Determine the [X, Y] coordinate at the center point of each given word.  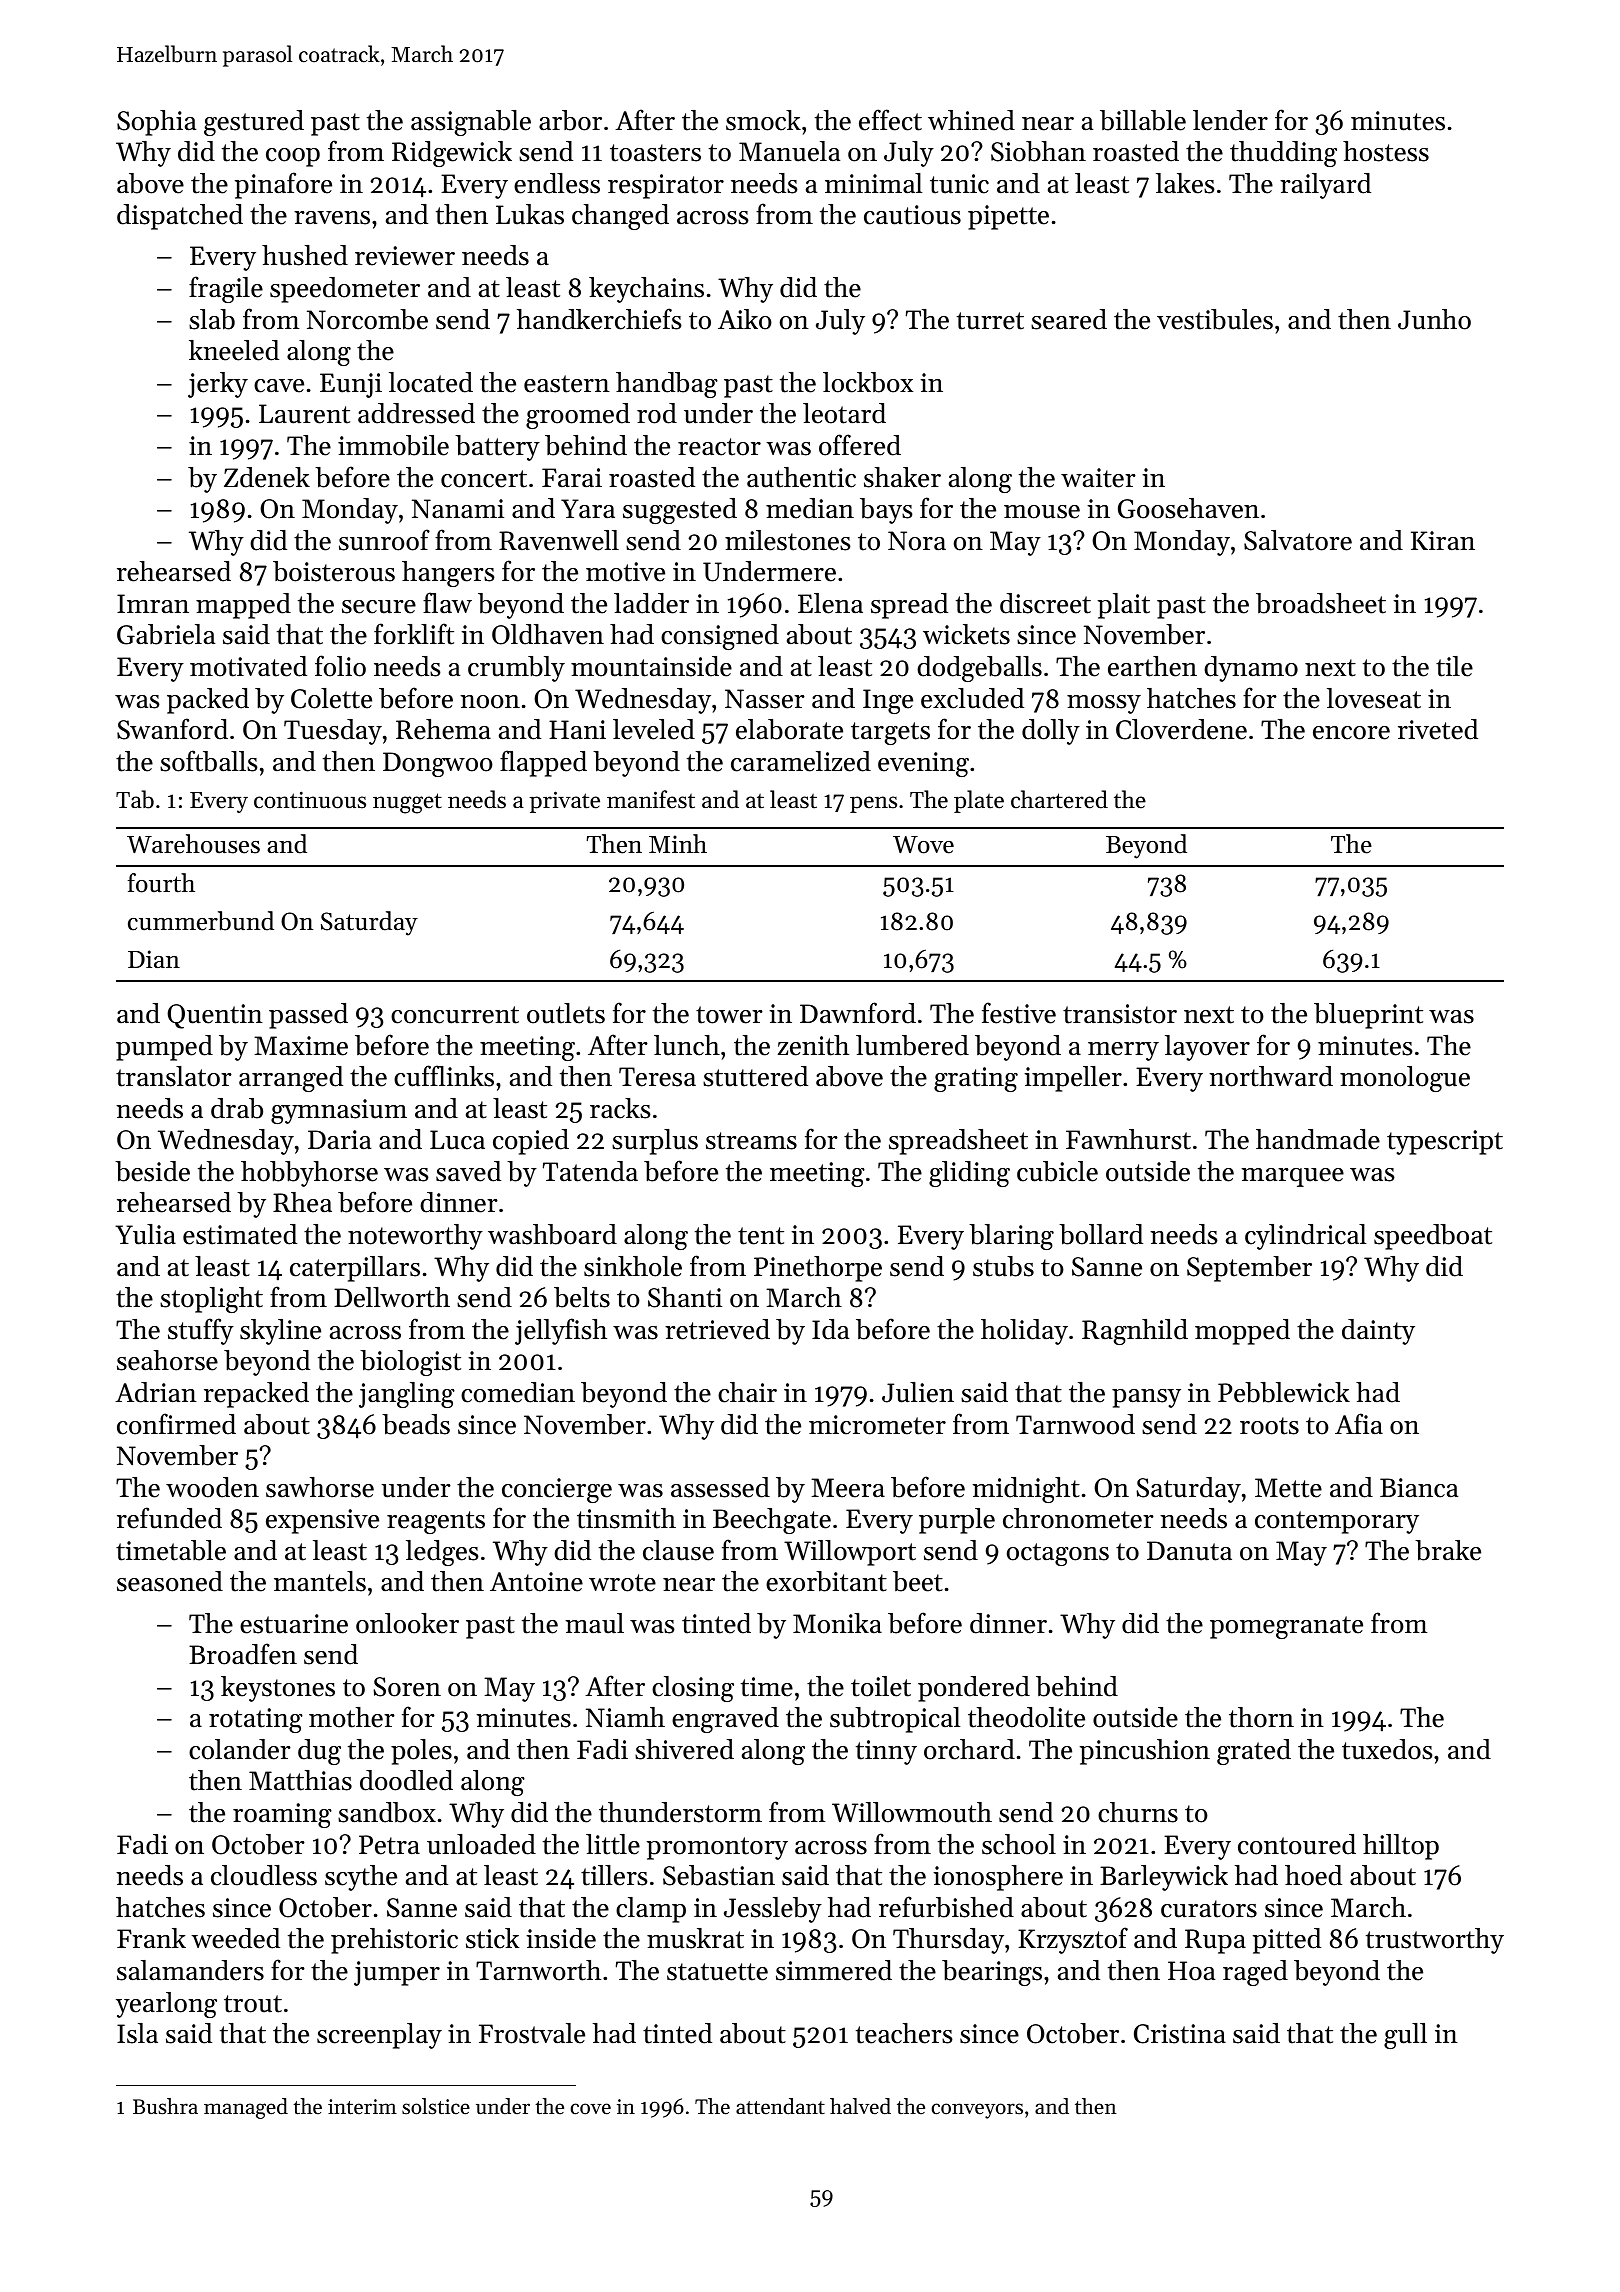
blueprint [1368, 1016]
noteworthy [415, 1237]
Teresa [657, 1077]
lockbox [868, 382]
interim [362, 2107]
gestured [254, 123]
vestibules [1215, 319]
